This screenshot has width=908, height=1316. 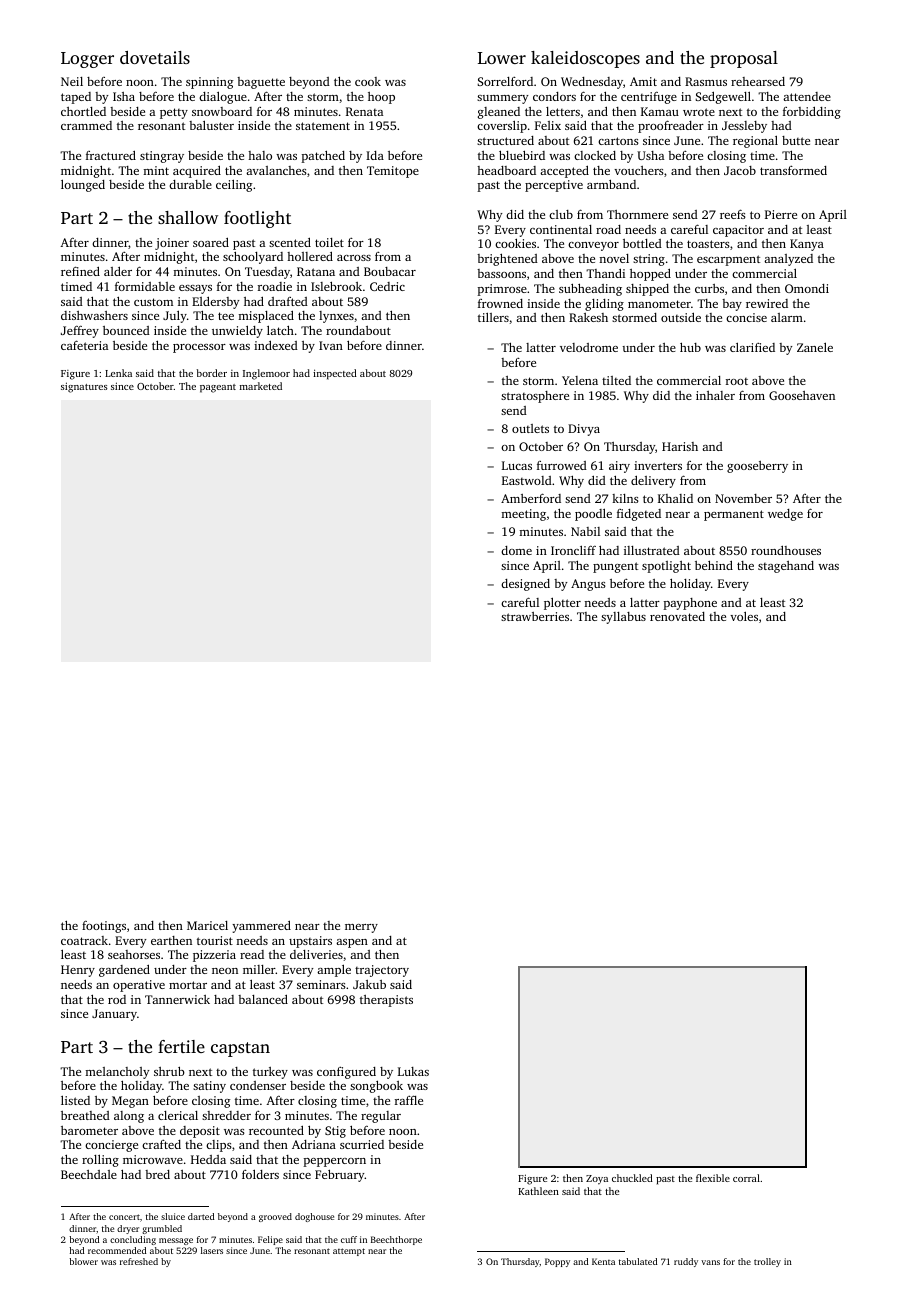 What do you see at coordinates (507, 259) in the screenshot?
I see `brightened` at bounding box center [507, 259].
